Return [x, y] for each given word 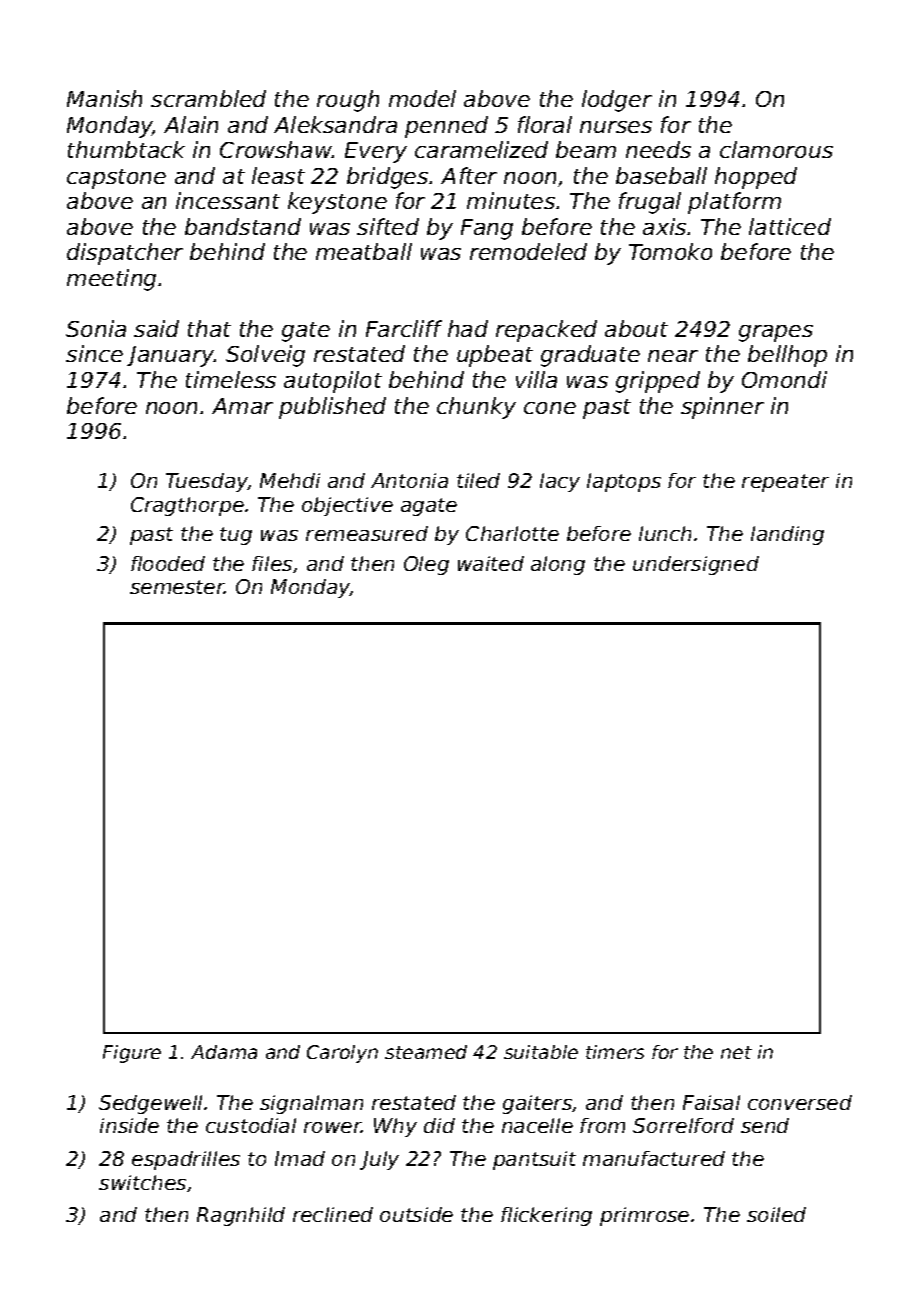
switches [142, 1182]
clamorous [776, 149]
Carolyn [342, 1054]
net [736, 1052]
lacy [560, 482]
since [94, 353]
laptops [624, 482]
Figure [132, 1054]
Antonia [409, 480]
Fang [487, 229]
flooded [168, 563]
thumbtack [126, 149]
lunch [665, 533]
